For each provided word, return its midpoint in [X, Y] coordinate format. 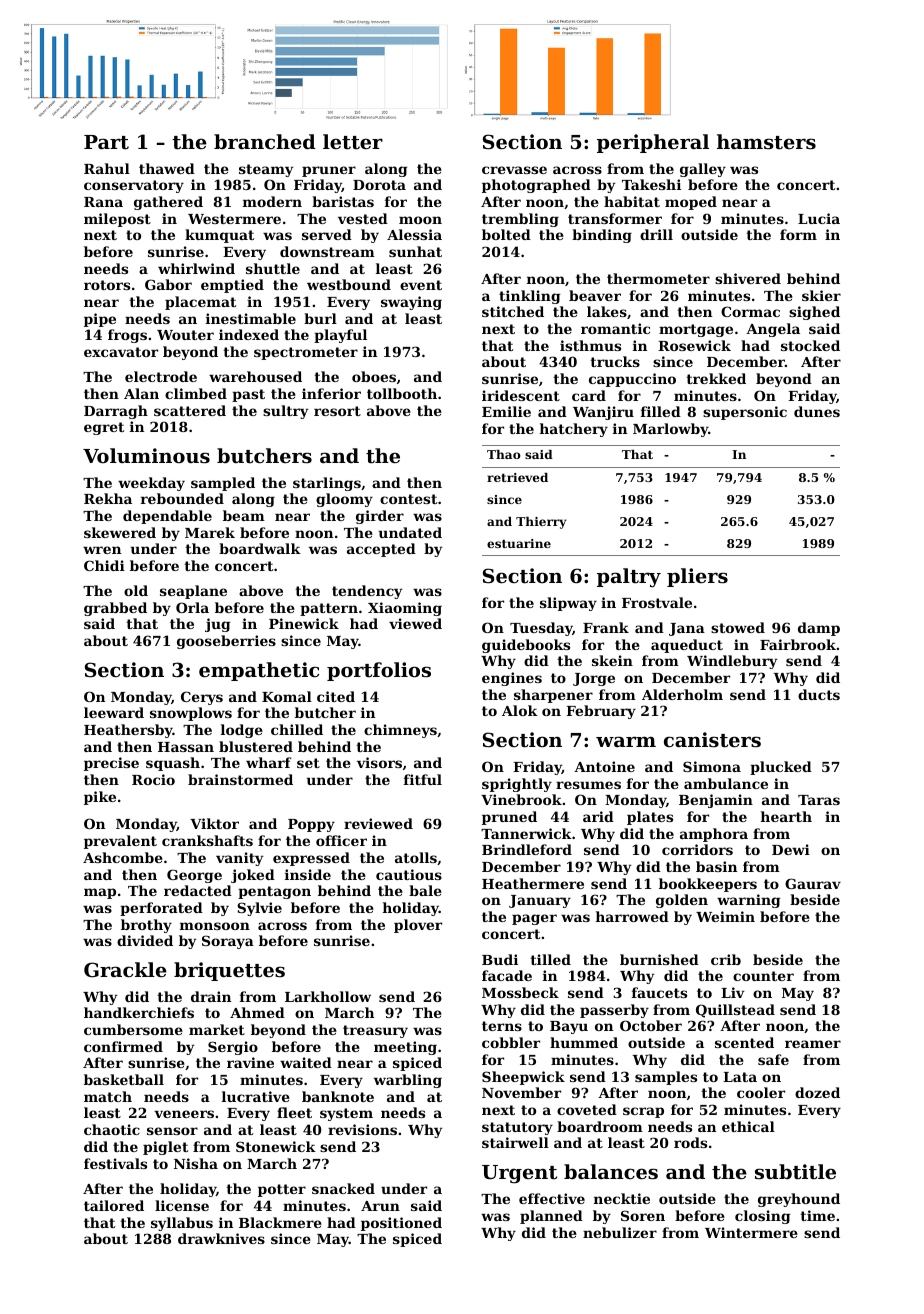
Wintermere [751, 1232]
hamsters [766, 142]
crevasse [514, 170]
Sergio [233, 1048]
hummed [584, 1042]
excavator [121, 352]
